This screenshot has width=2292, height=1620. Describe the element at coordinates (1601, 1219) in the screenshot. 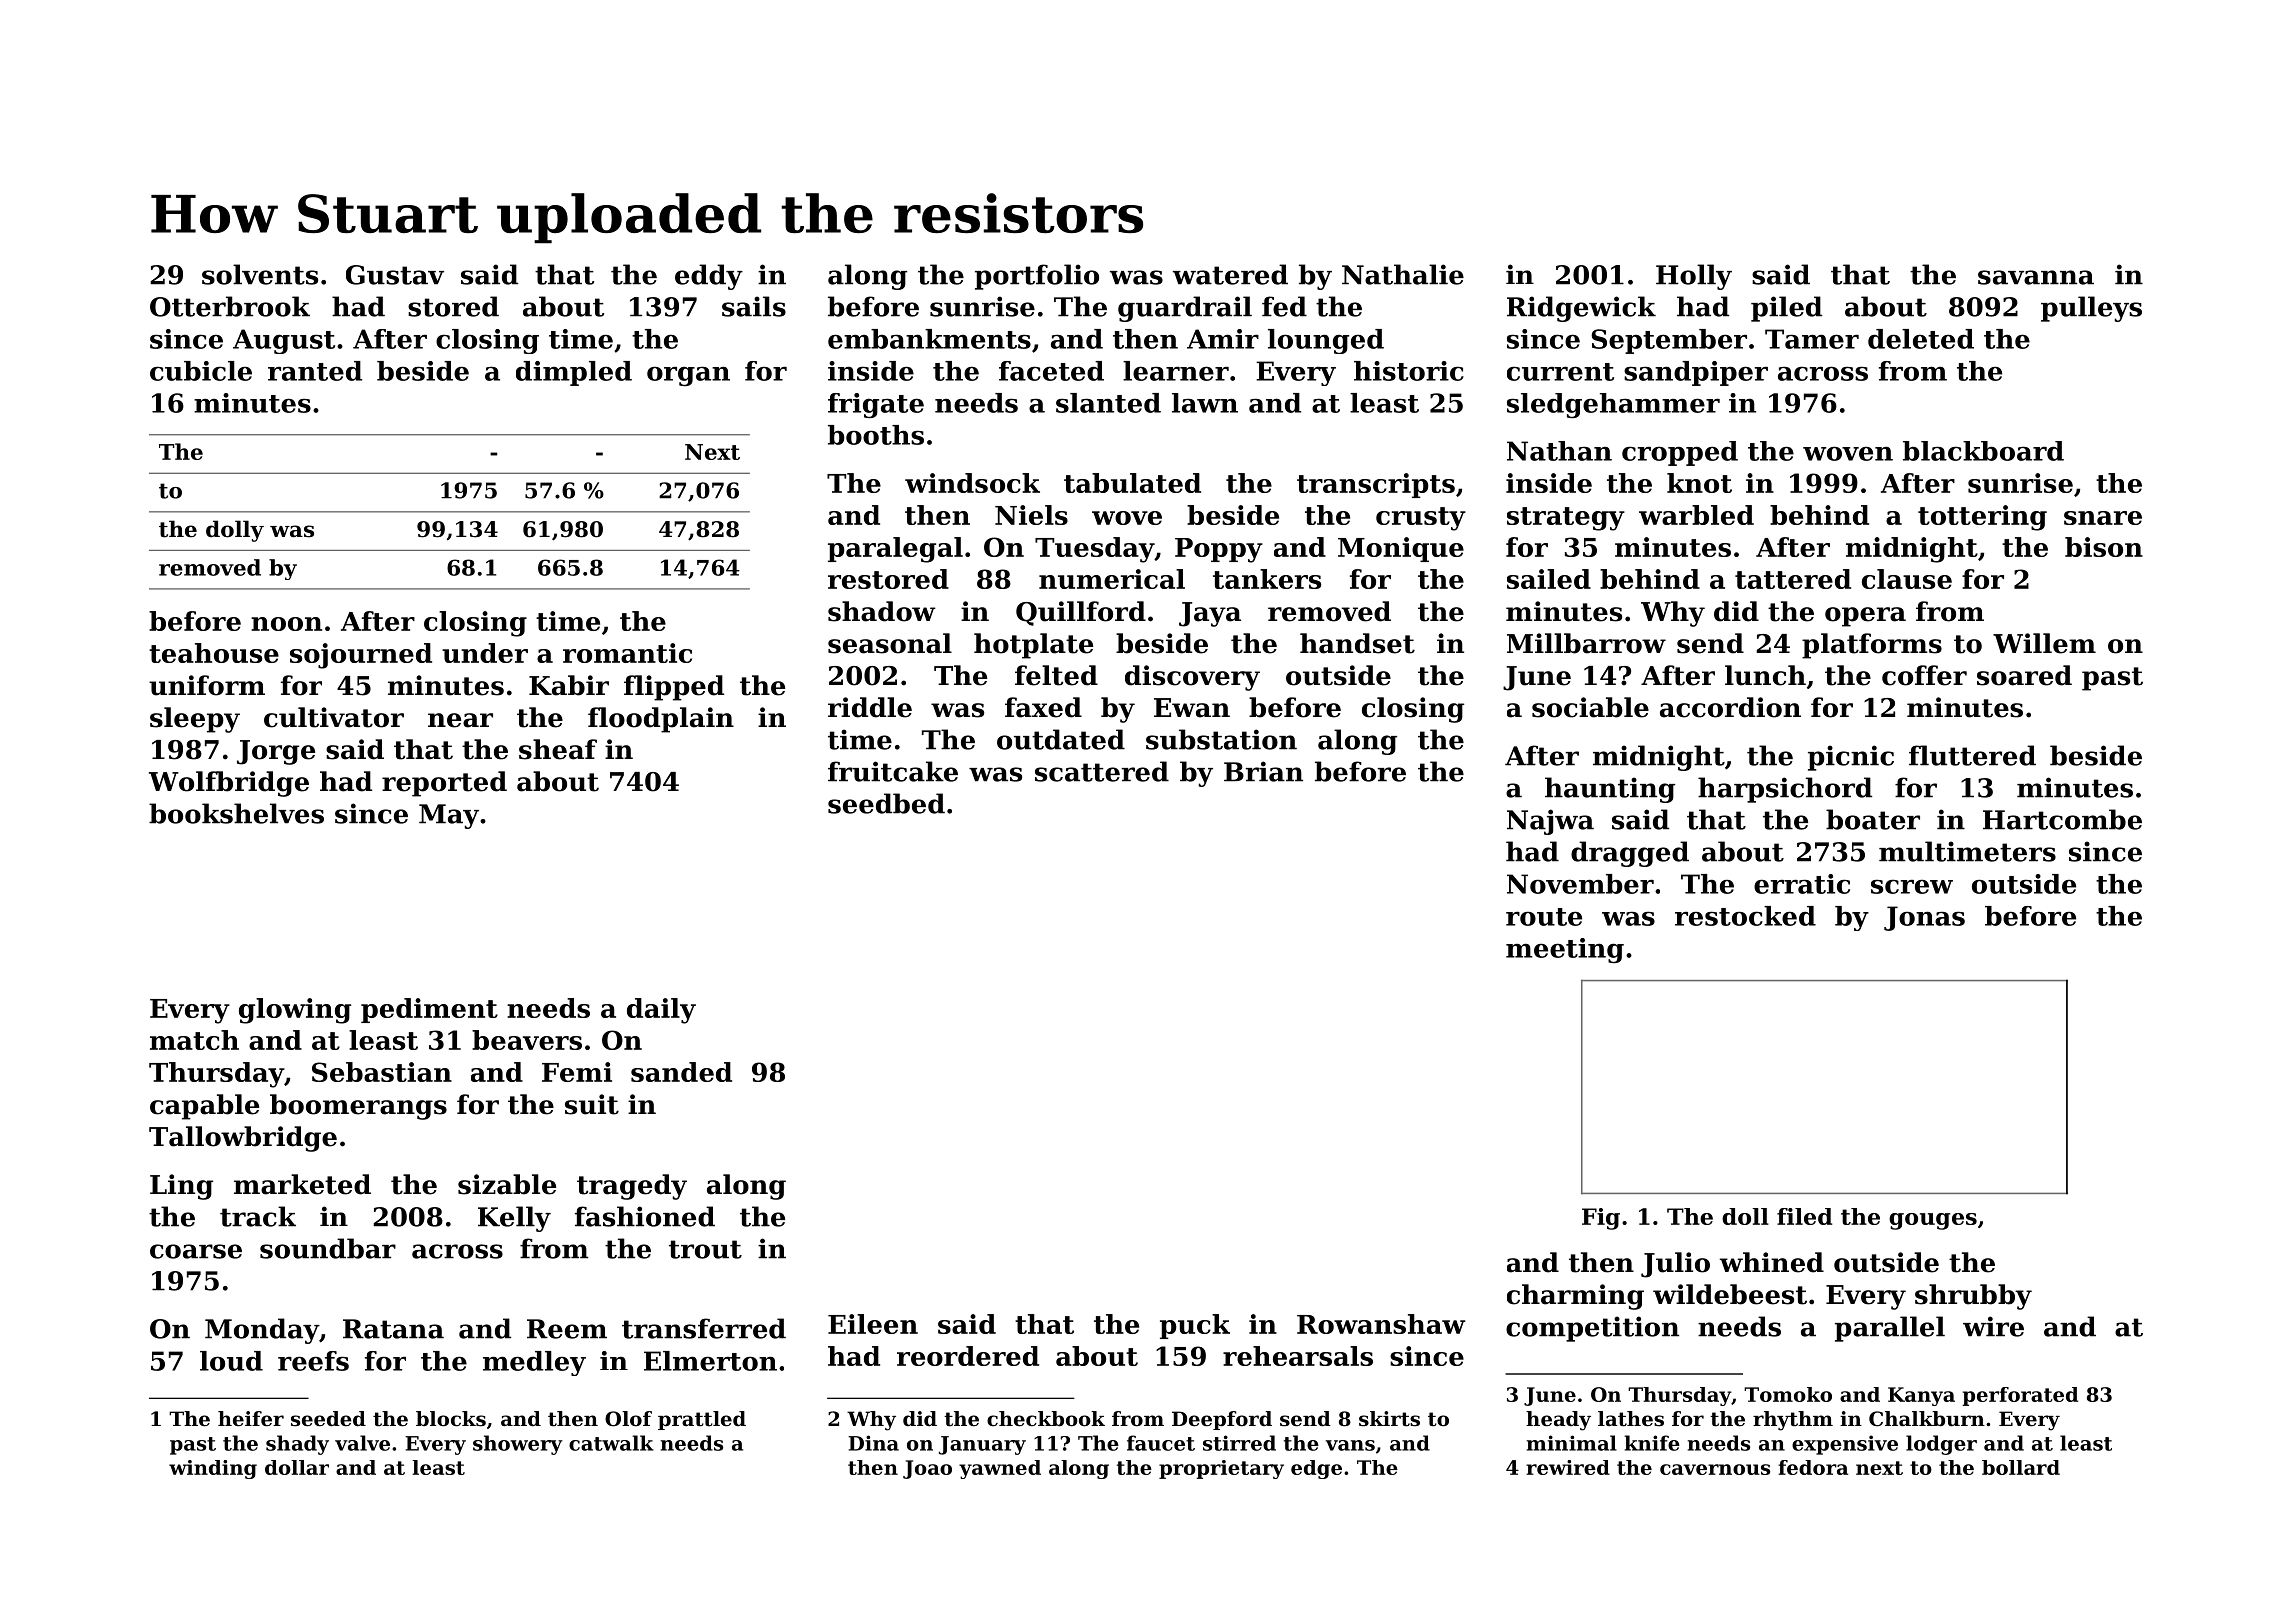

I see `Fig` at that location.
